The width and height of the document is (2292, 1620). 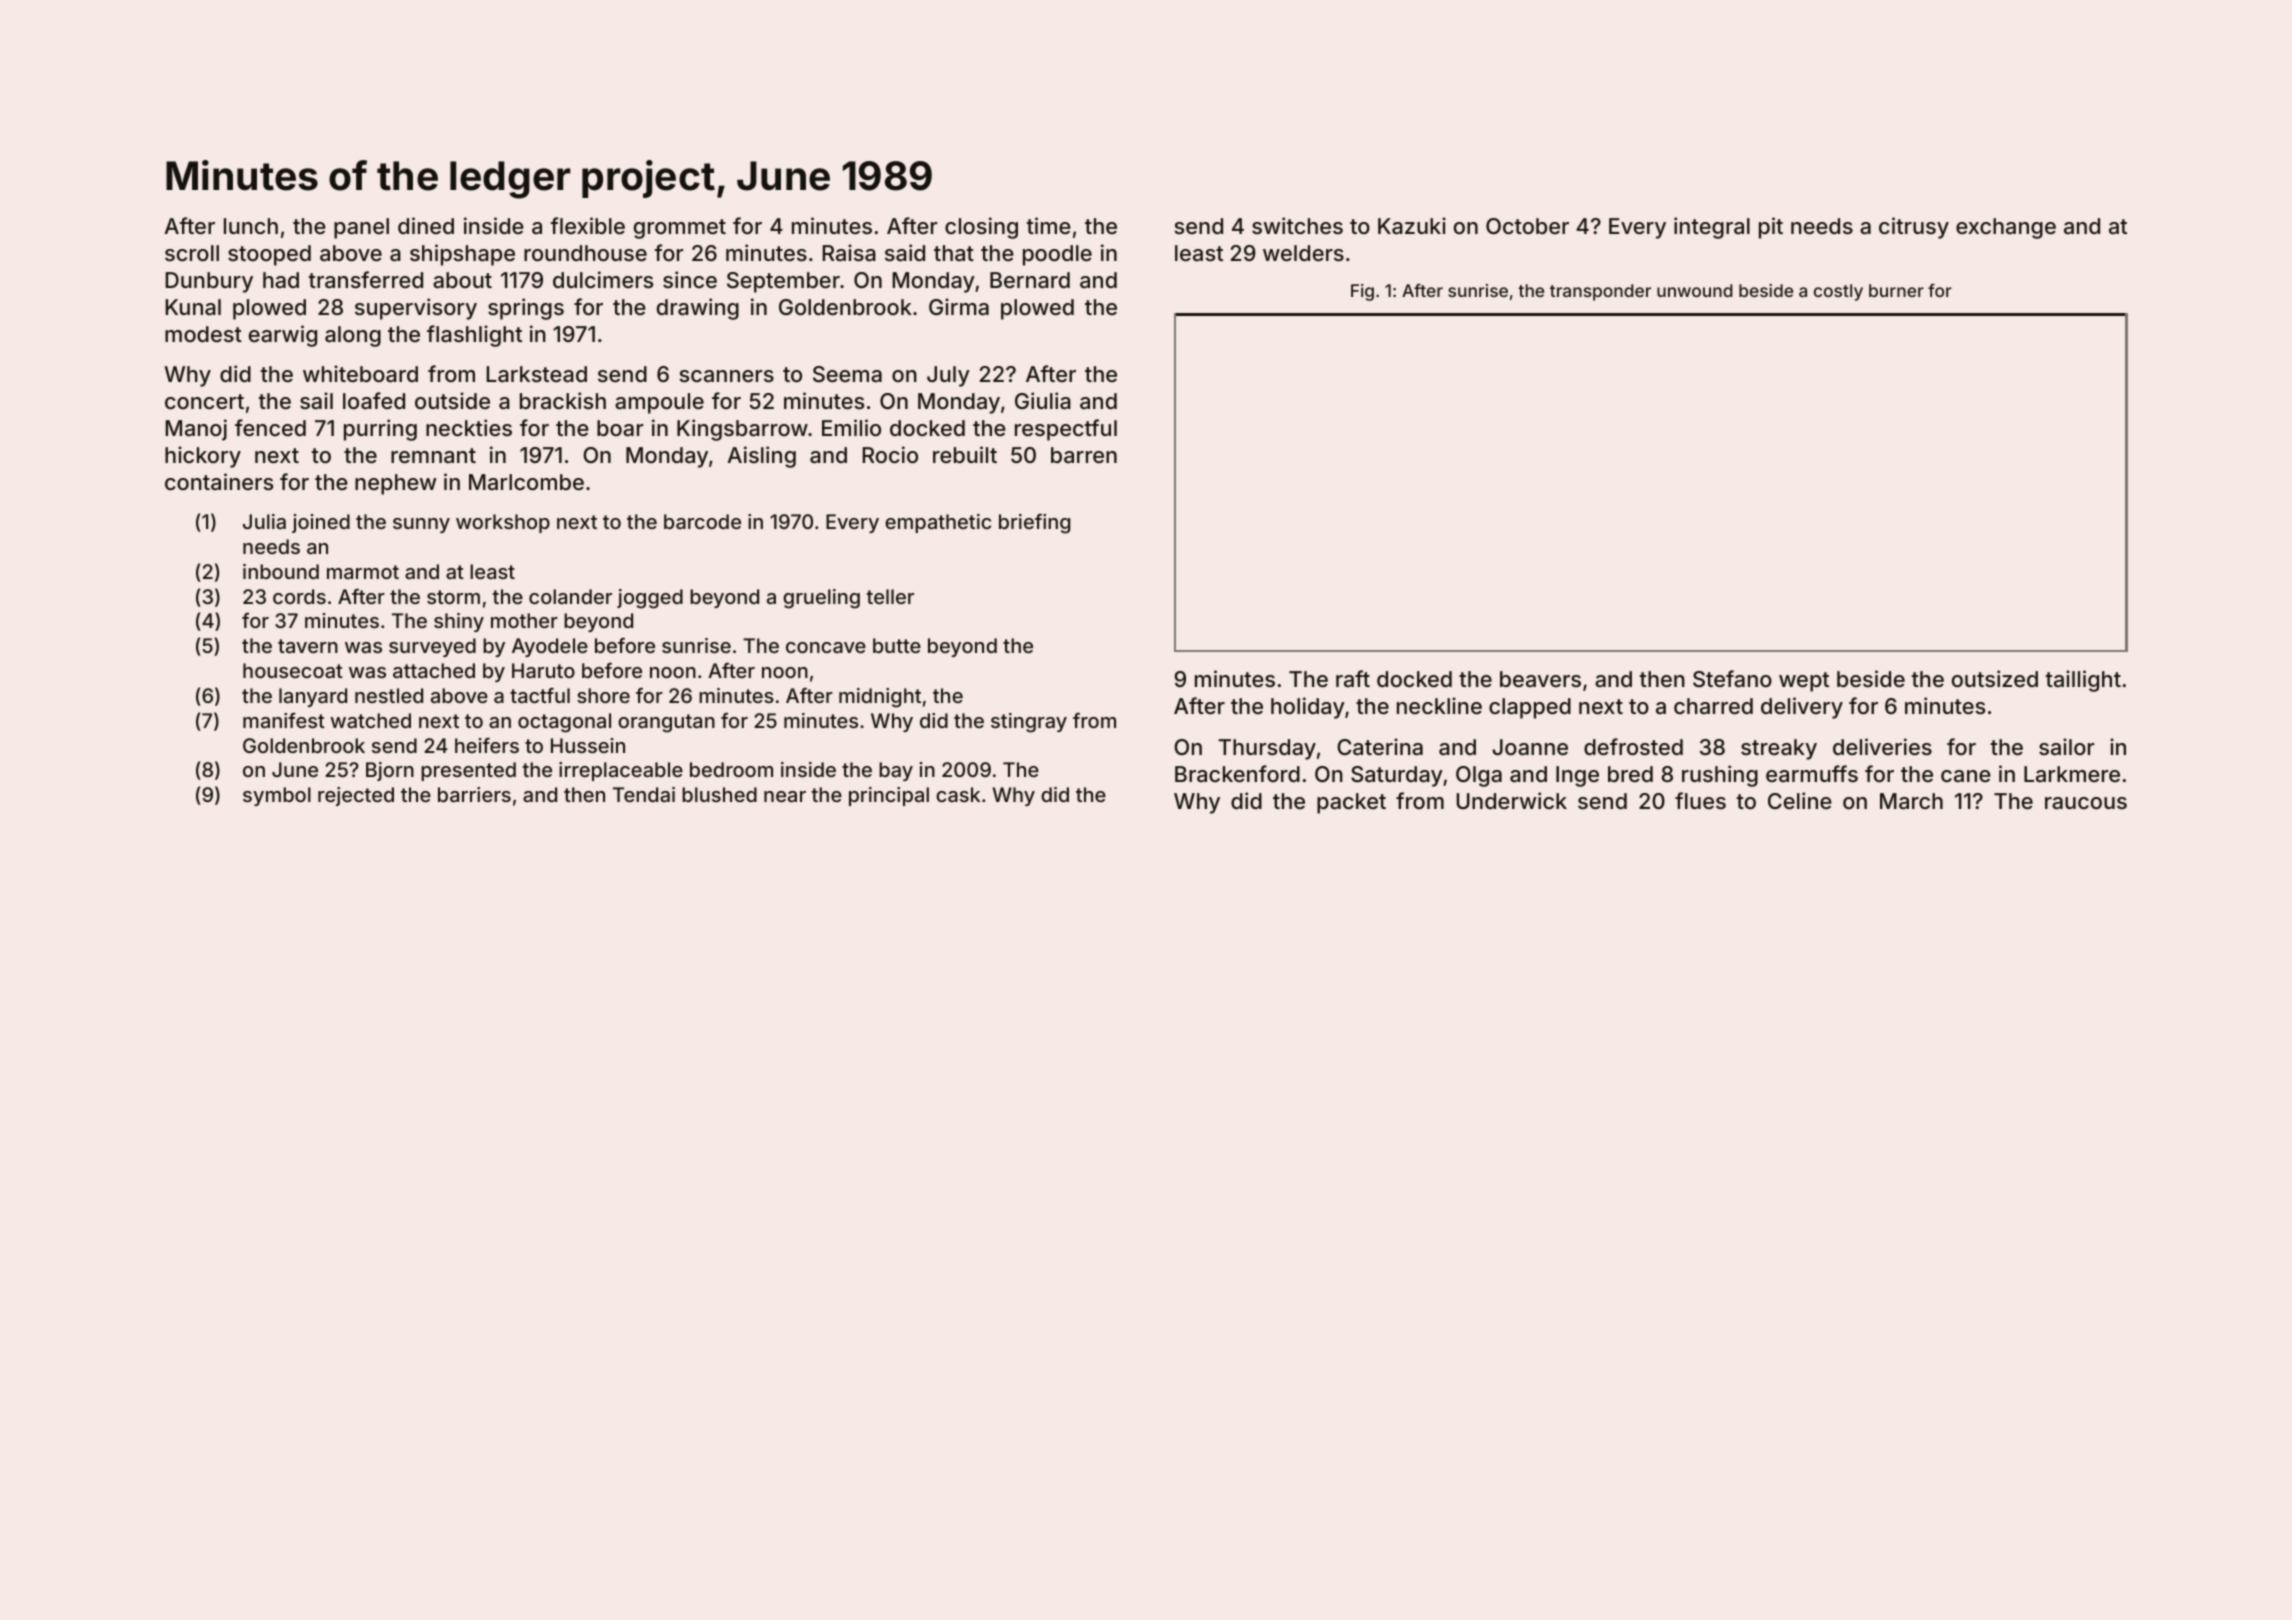 What do you see at coordinates (2086, 803) in the document?
I see `raucous` at bounding box center [2086, 803].
